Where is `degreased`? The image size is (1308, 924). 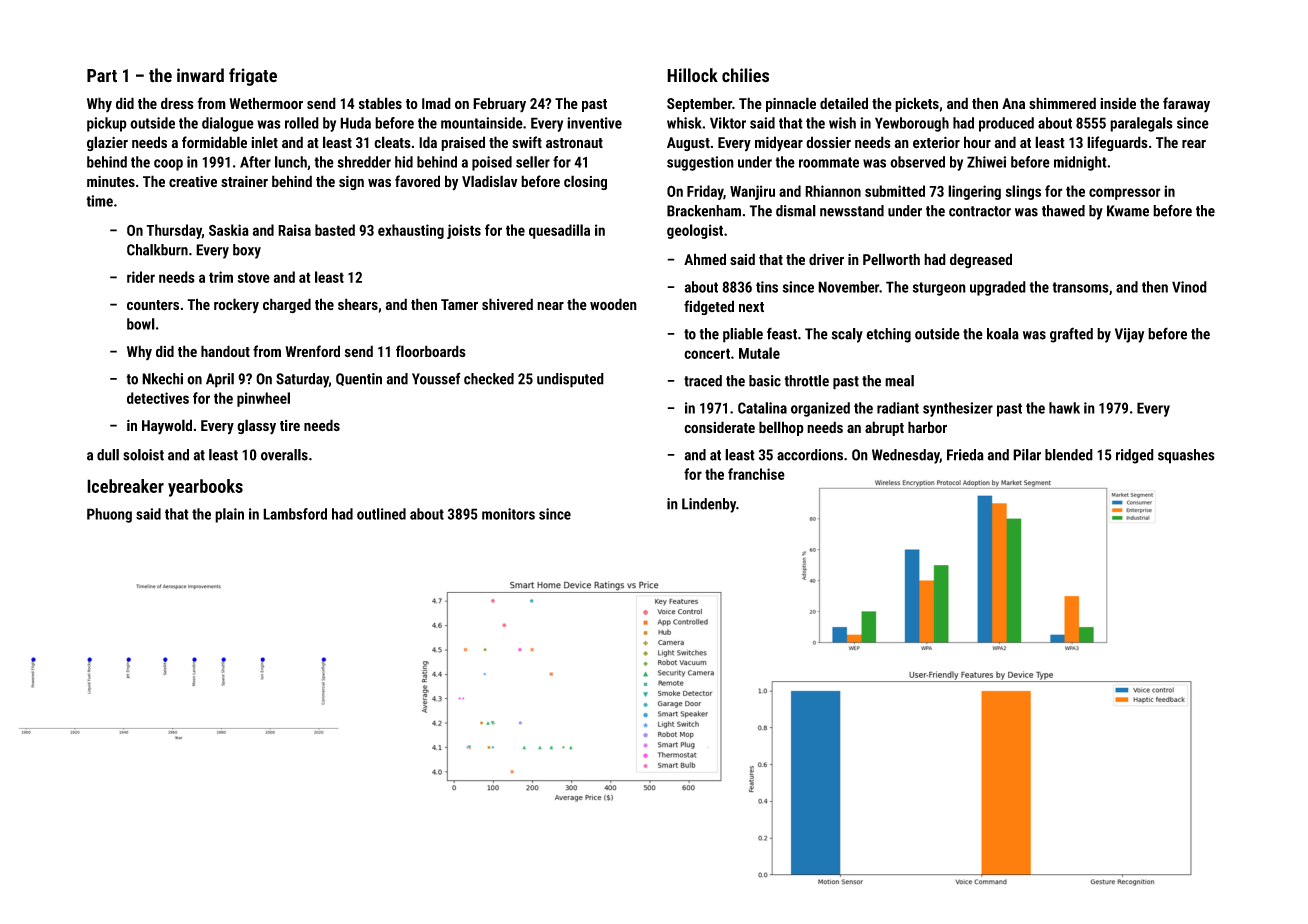
degreased is located at coordinates (981, 260).
